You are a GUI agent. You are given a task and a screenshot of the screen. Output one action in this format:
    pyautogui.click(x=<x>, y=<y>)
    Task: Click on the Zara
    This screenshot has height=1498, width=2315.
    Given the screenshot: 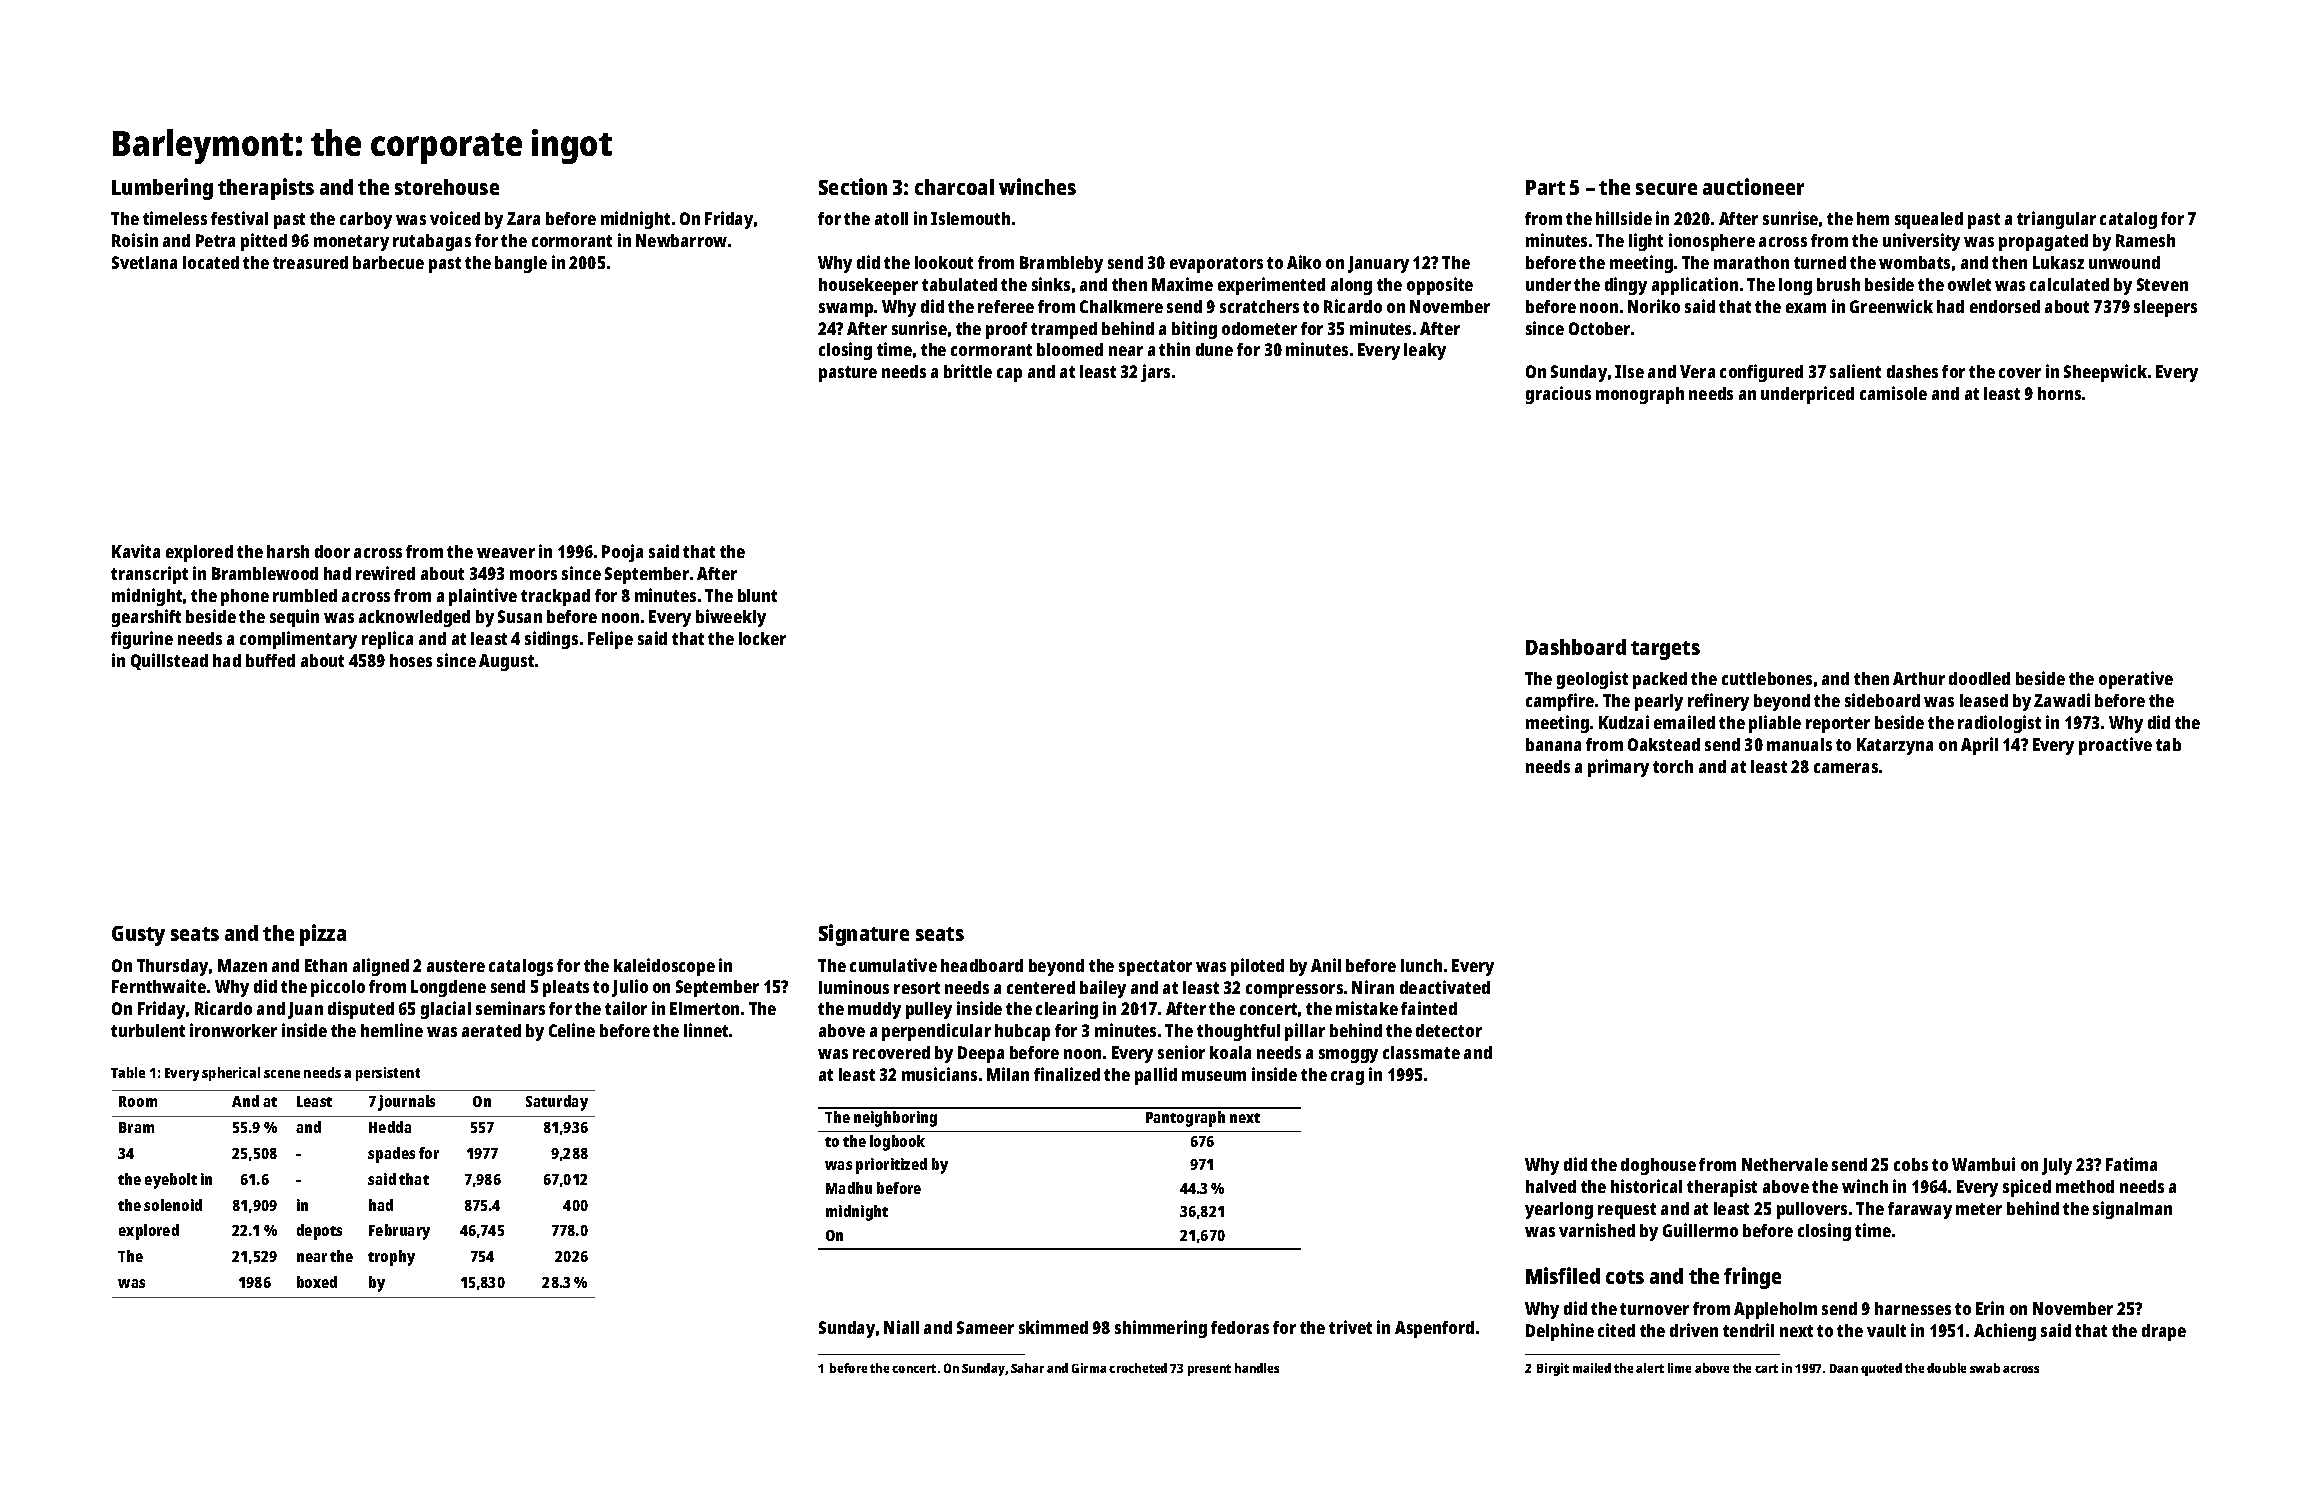 What is the action you would take?
    pyautogui.click(x=523, y=218)
